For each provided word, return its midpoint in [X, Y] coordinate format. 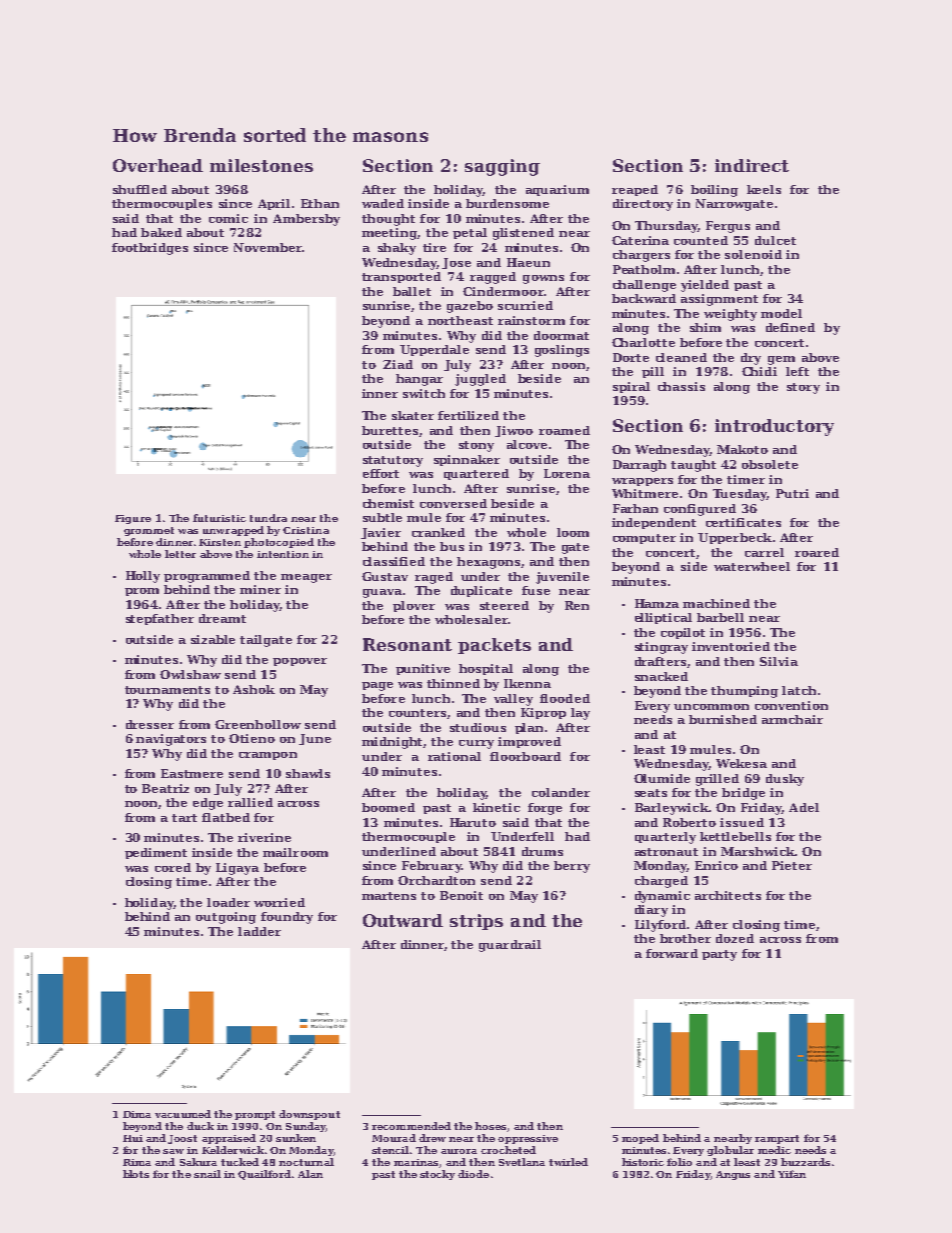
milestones [261, 165]
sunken [296, 1138]
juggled [480, 380]
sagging [502, 167]
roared [817, 552]
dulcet [775, 240]
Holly [143, 577]
